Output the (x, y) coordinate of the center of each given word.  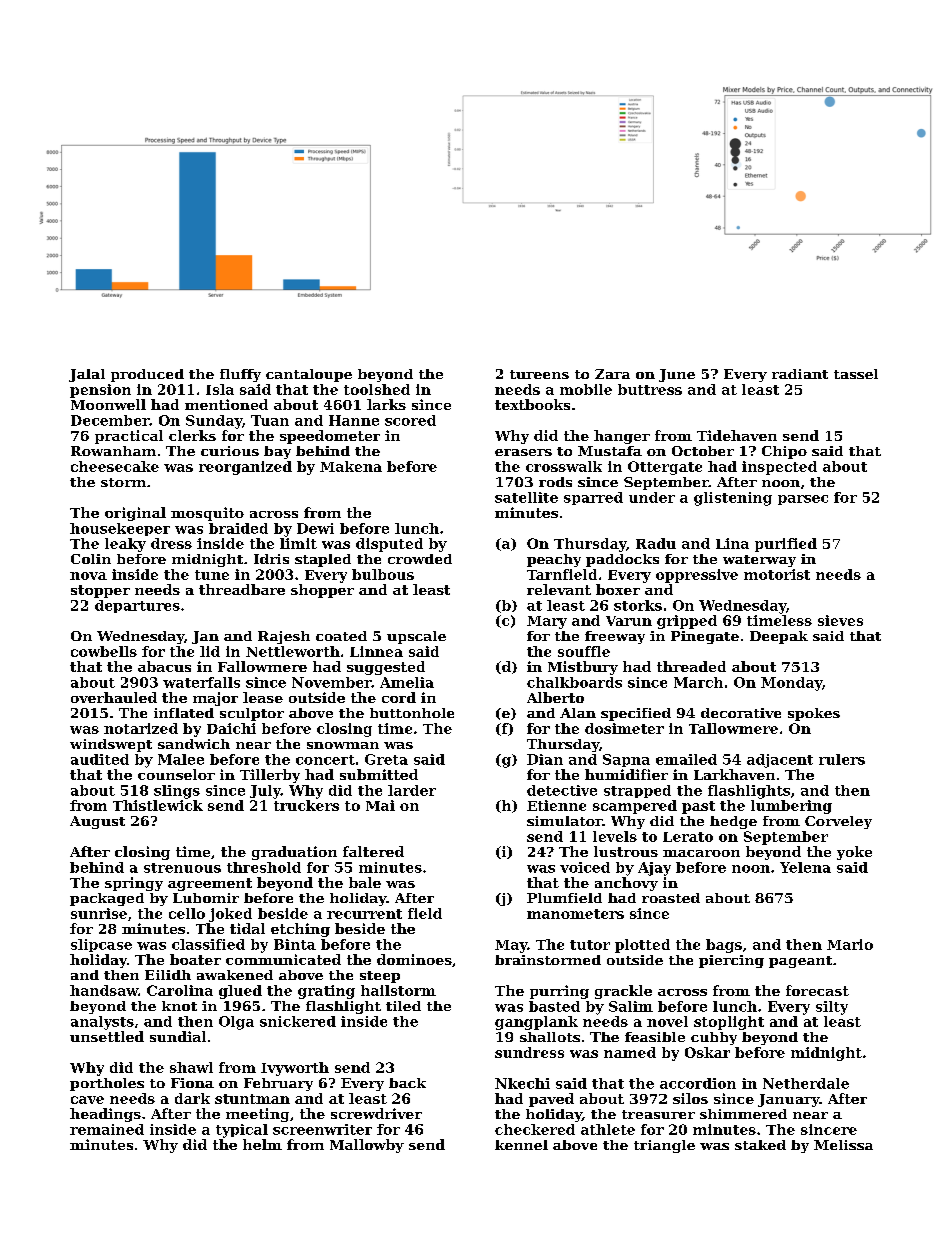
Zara (612, 374)
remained (107, 1129)
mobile (586, 389)
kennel (521, 1145)
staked (760, 1145)
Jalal (87, 375)
